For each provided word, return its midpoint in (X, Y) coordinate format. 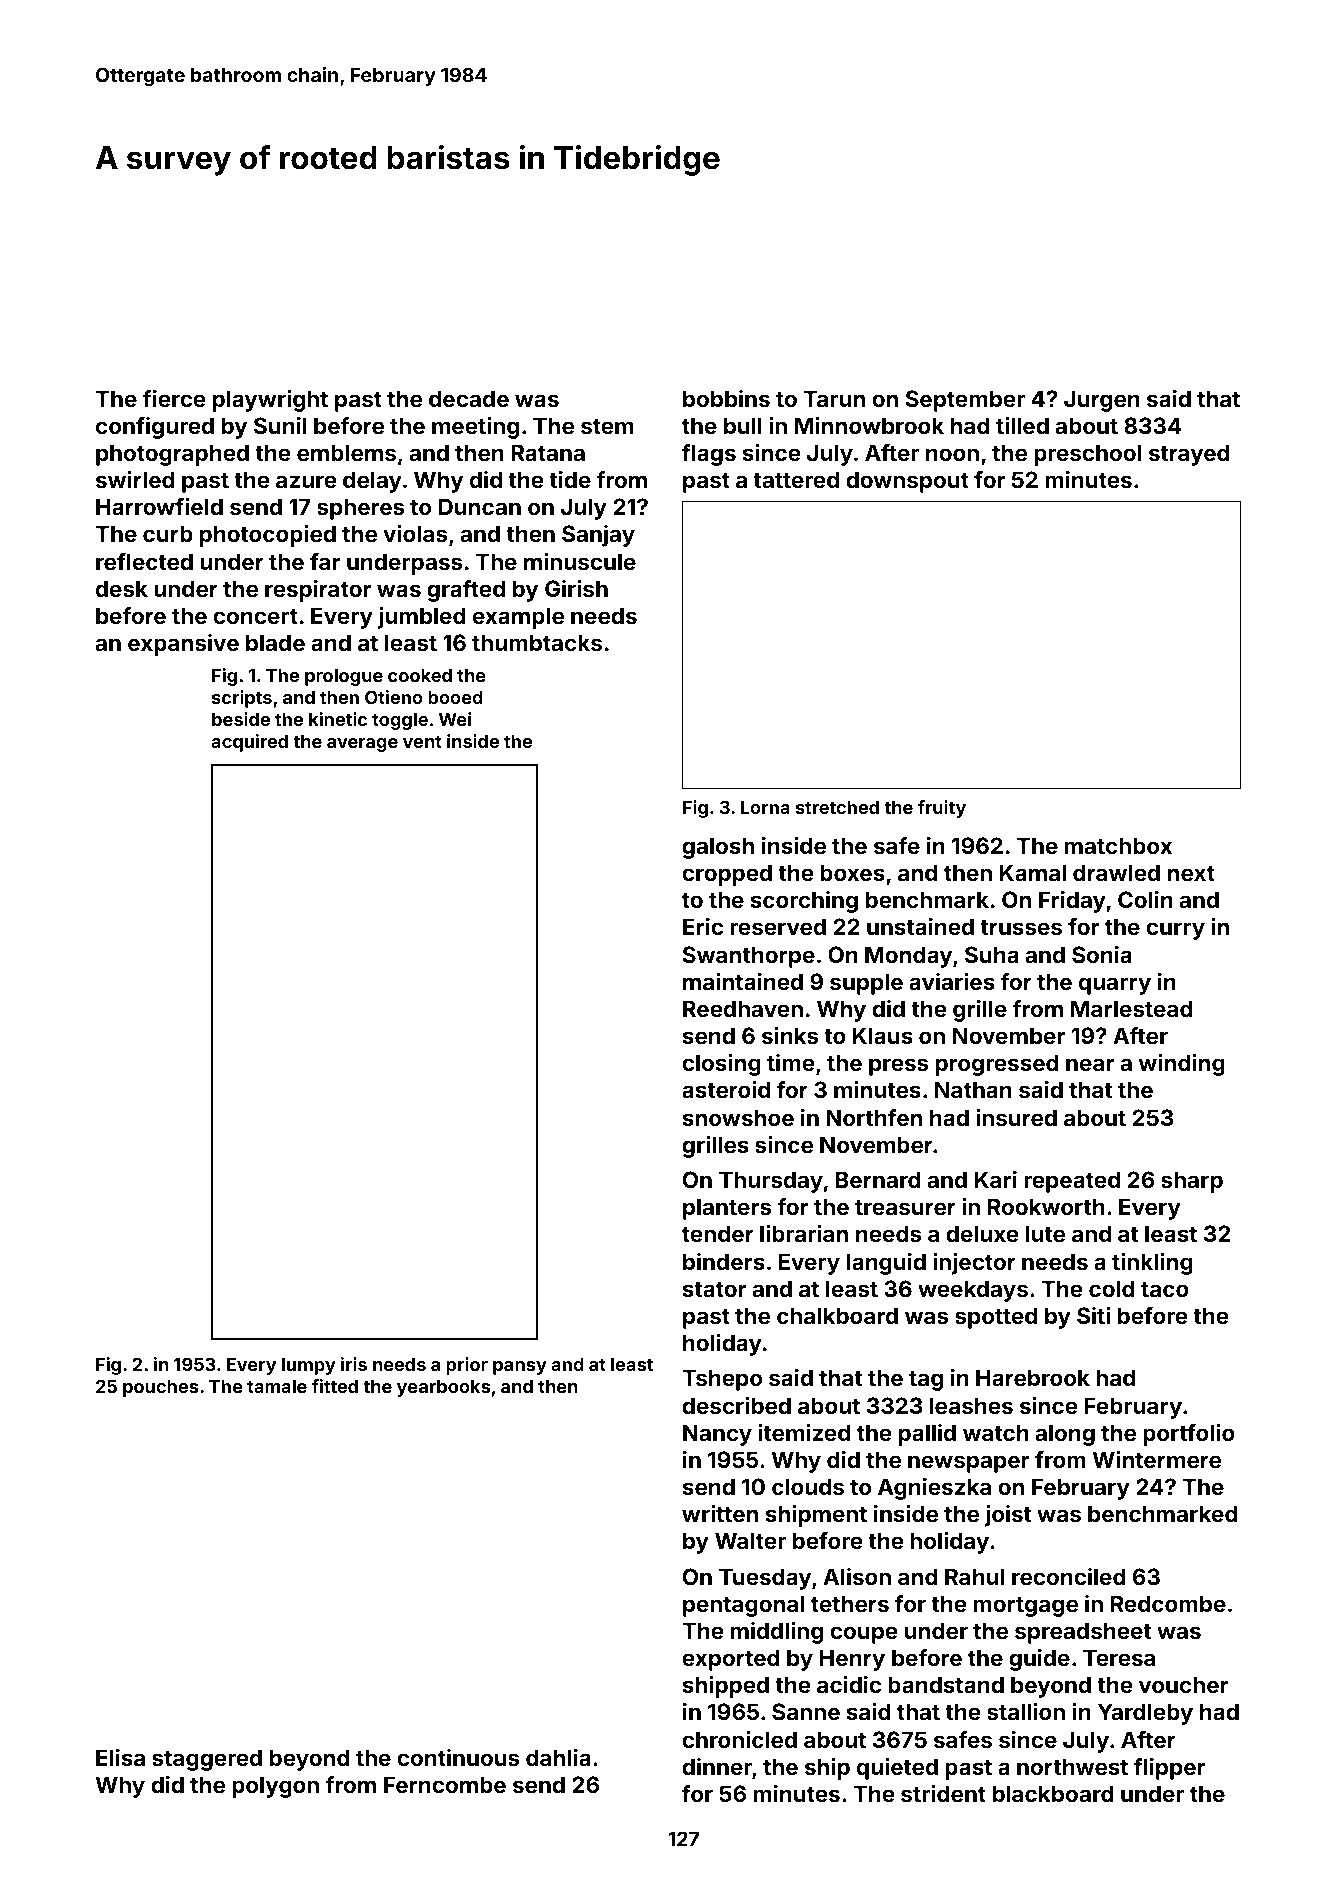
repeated (1072, 1182)
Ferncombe (445, 1784)
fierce (174, 398)
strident (943, 1793)
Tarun (834, 398)
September (965, 401)
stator (714, 1289)
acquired (249, 743)
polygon (275, 1787)
